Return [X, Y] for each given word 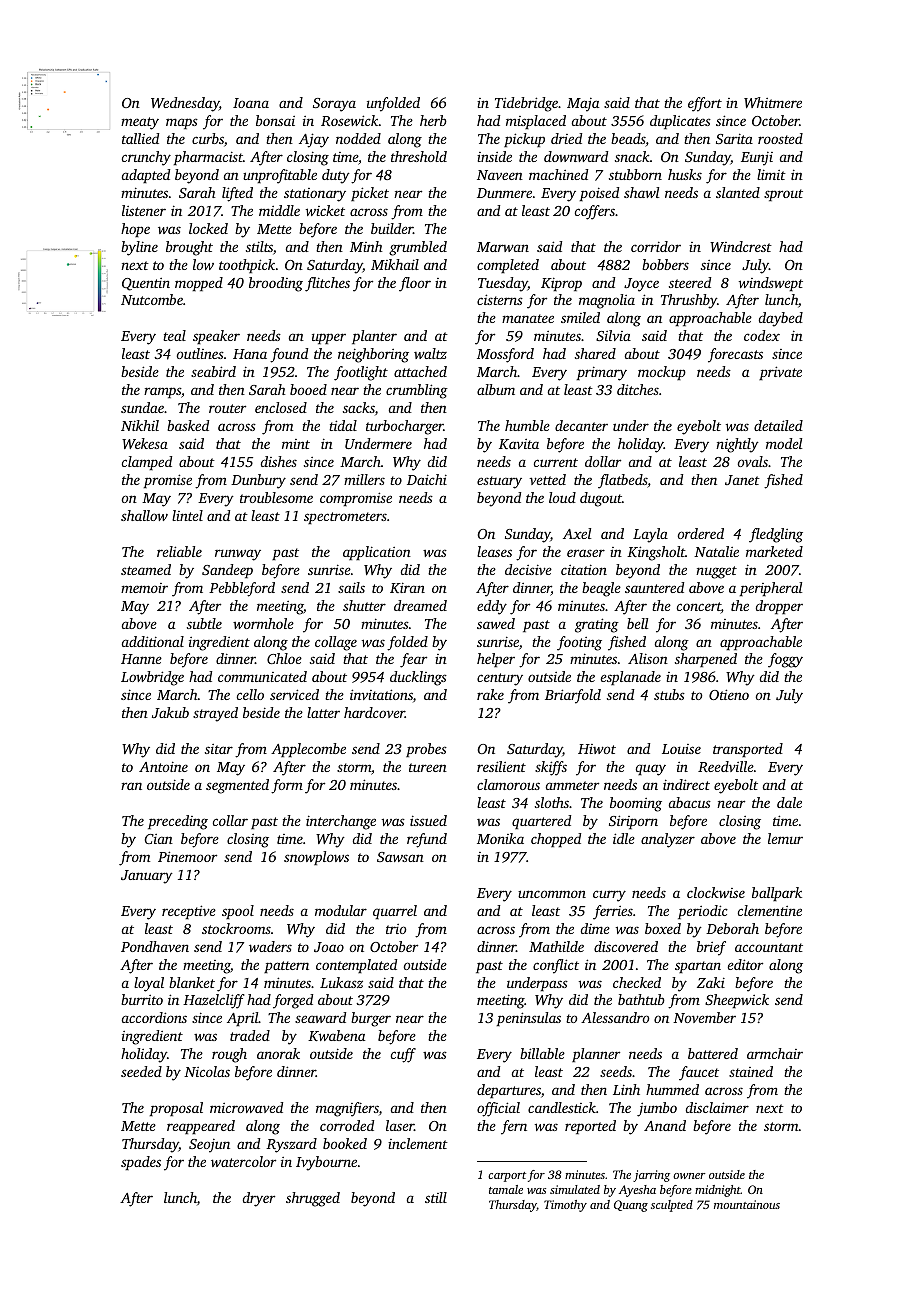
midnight [718, 1191]
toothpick [247, 266]
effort [705, 104]
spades [141, 1163]
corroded [347, 1125]
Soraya [334, 105]
